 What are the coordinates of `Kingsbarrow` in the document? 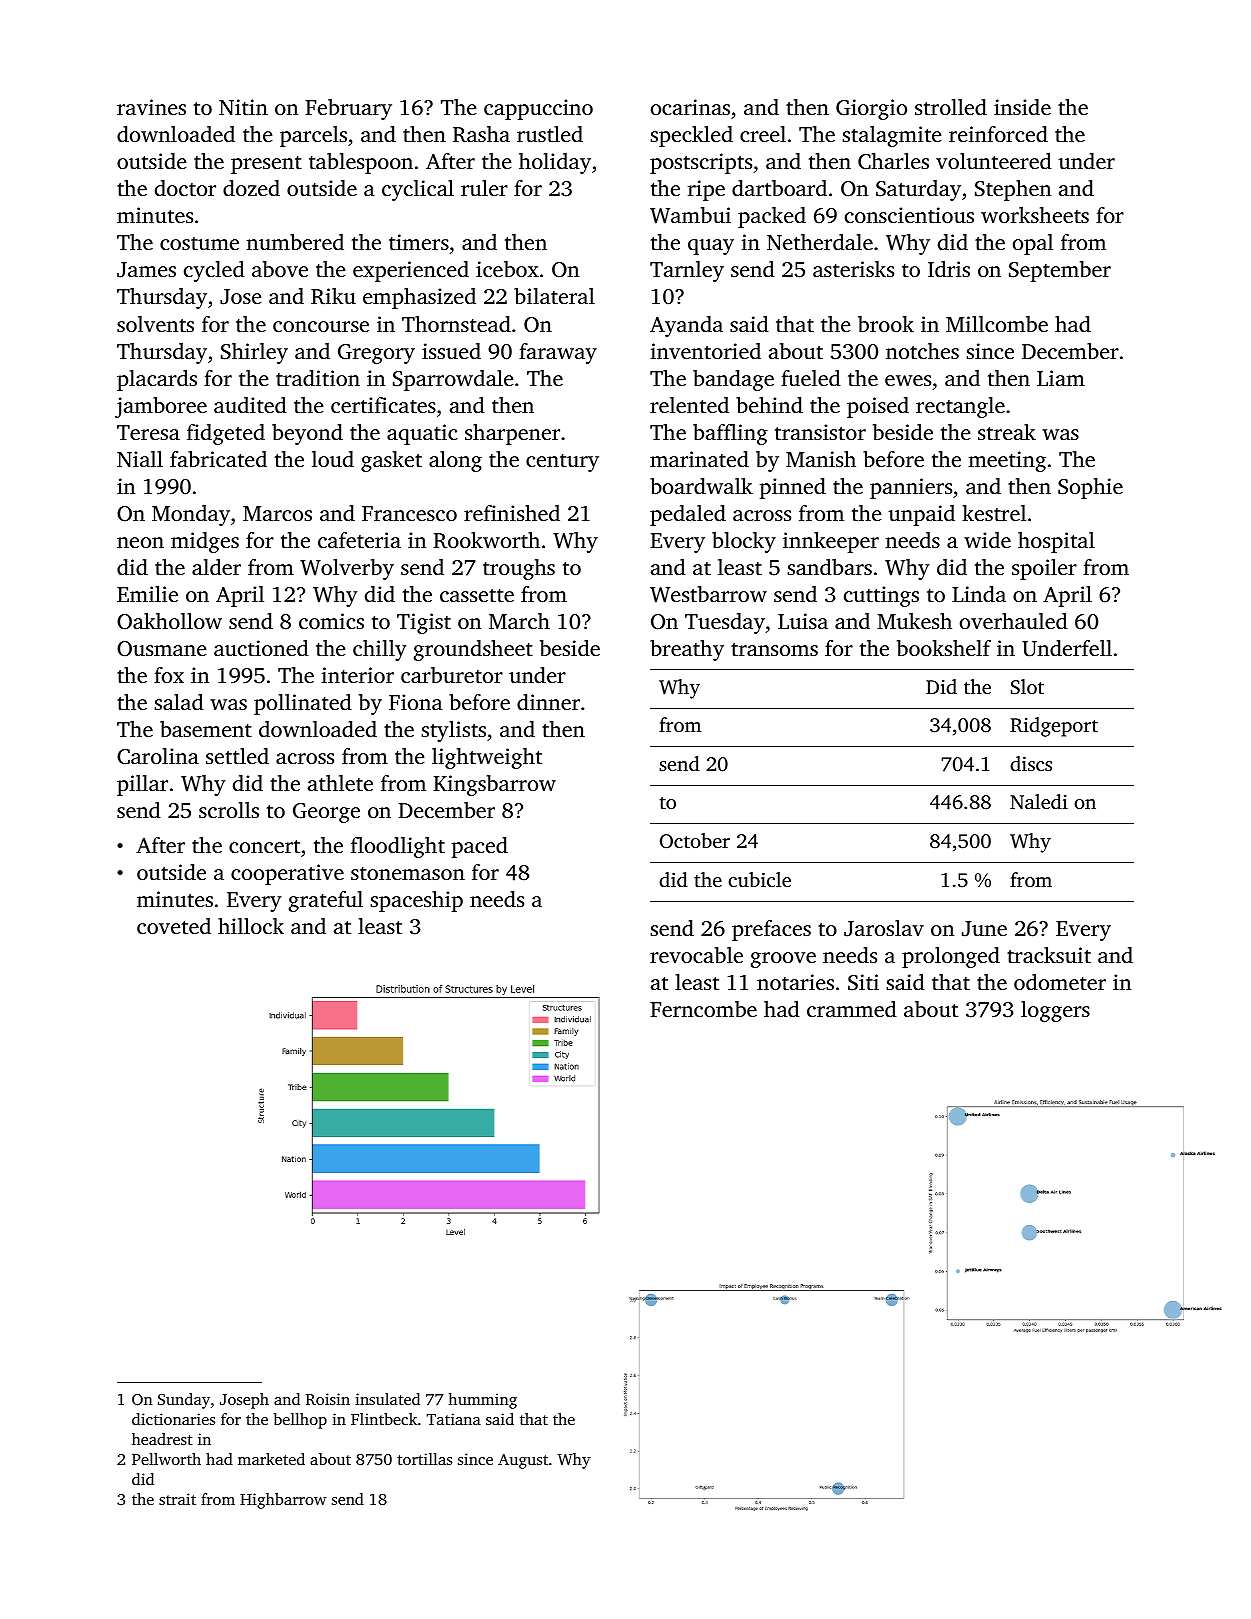 It's located at (494, 785).
